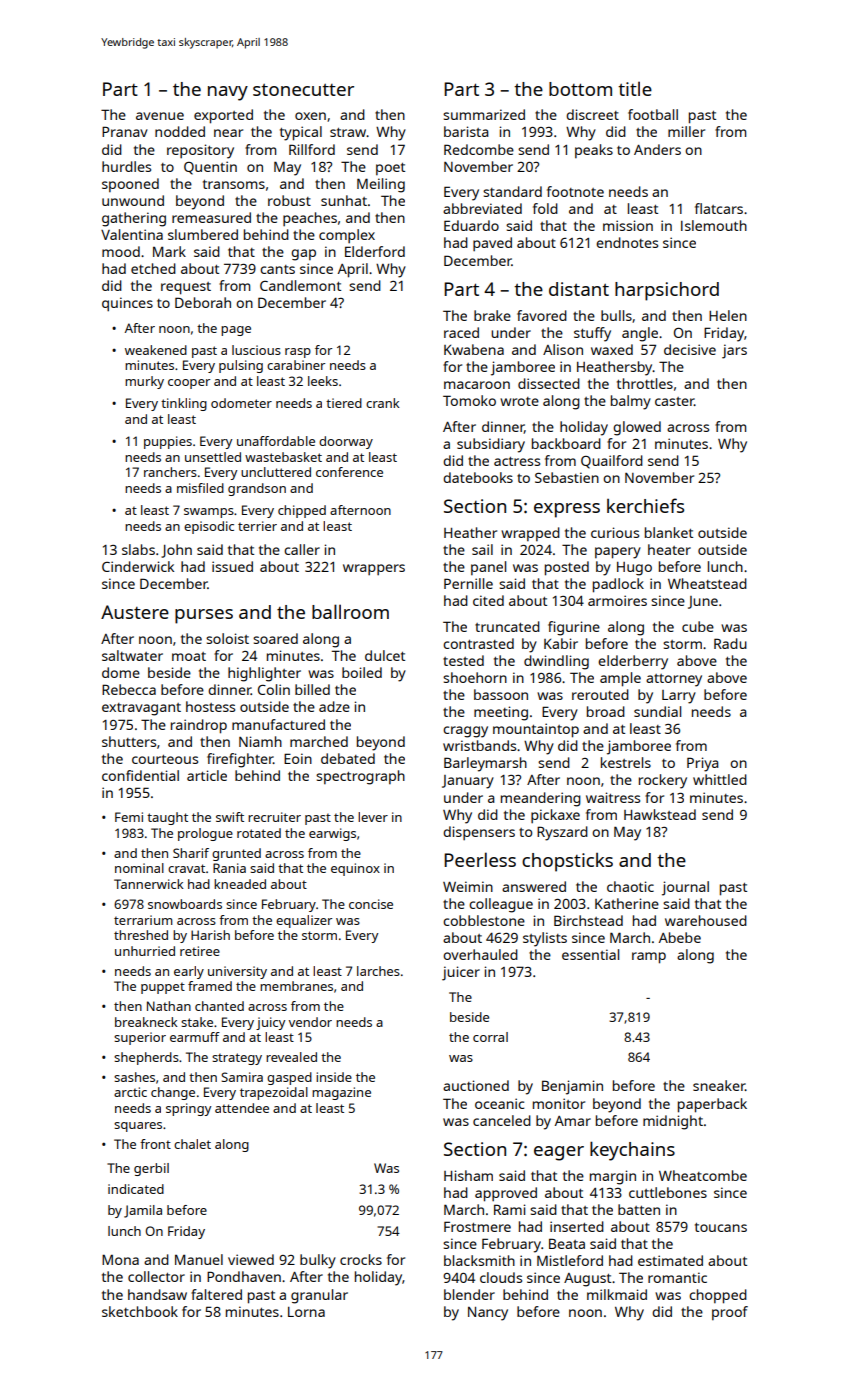 The image size is (849, 1400). What do you see at coordinates (232, 566) in the page?
I see `issued` at bounding box center [232, 566].
